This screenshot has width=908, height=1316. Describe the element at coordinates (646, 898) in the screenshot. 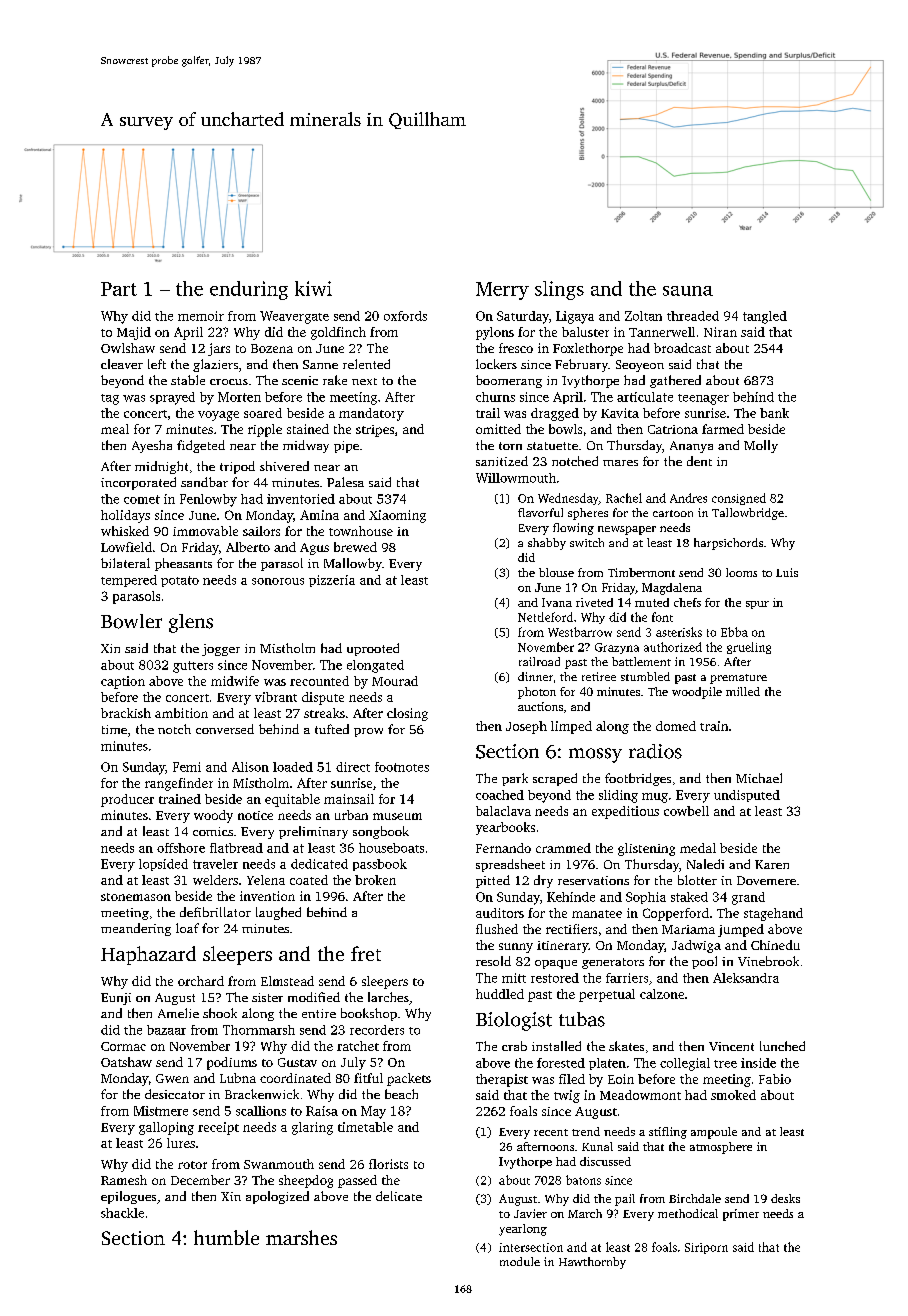

I see `Sophia` at that location.
